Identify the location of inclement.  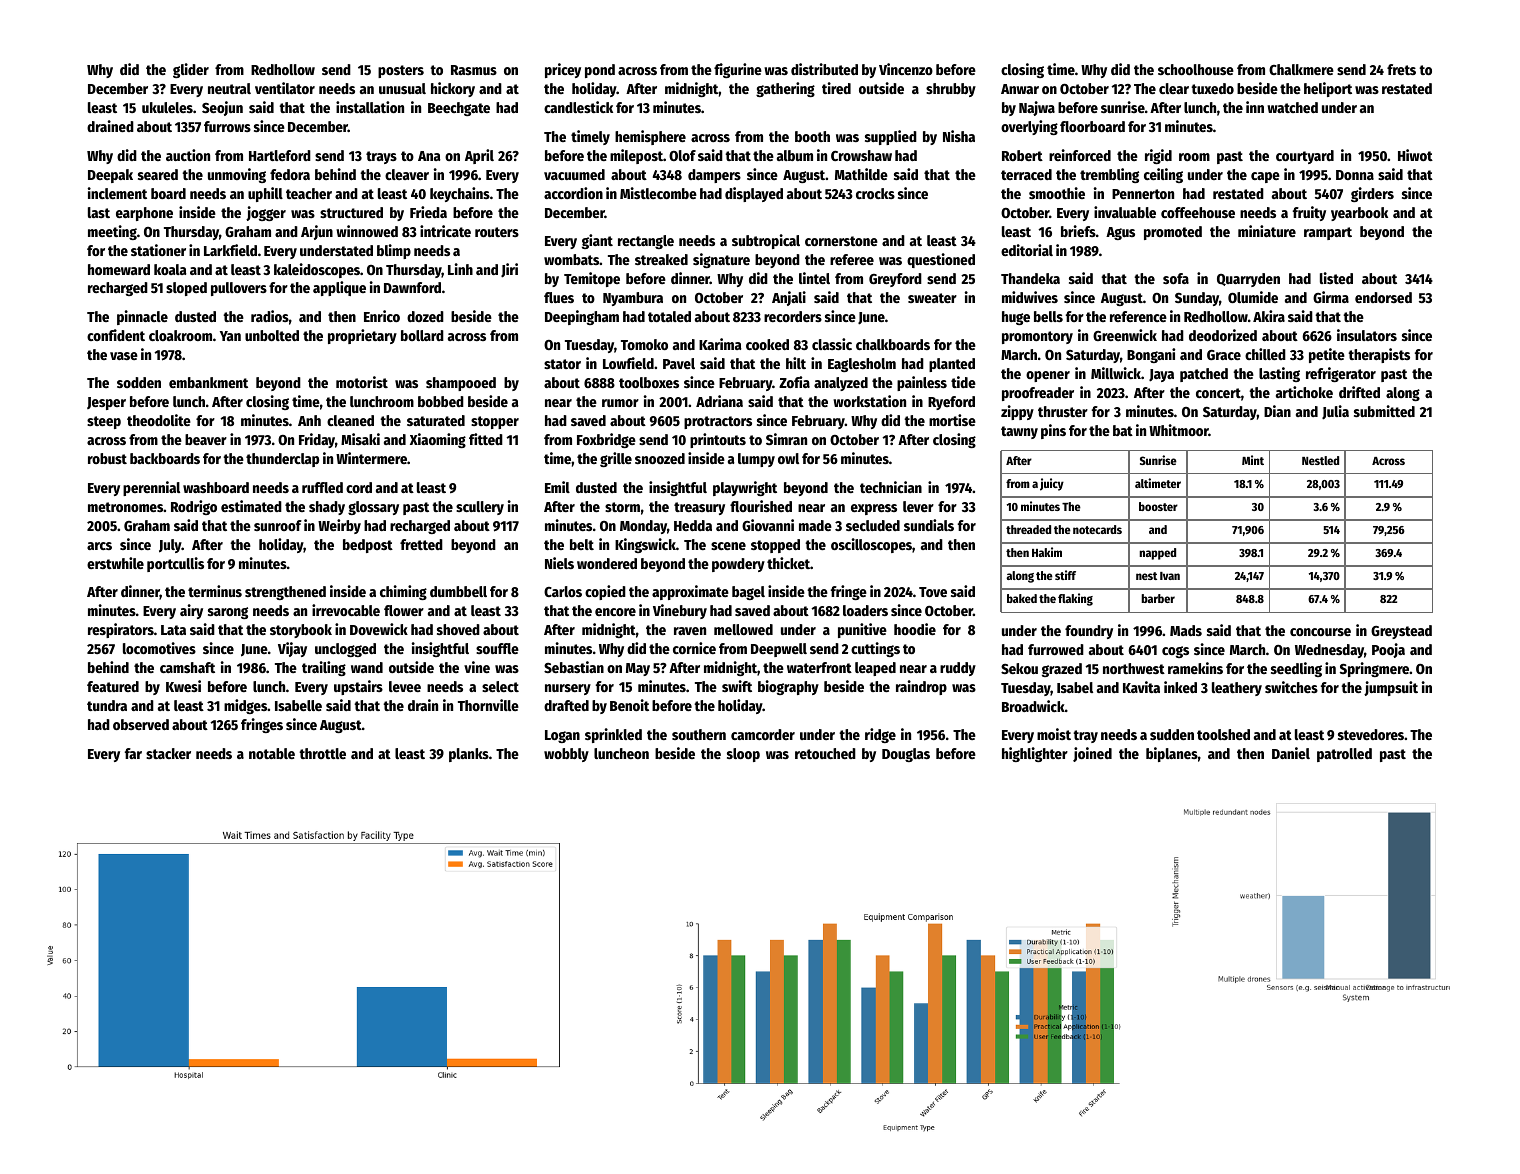
(117, 193).
